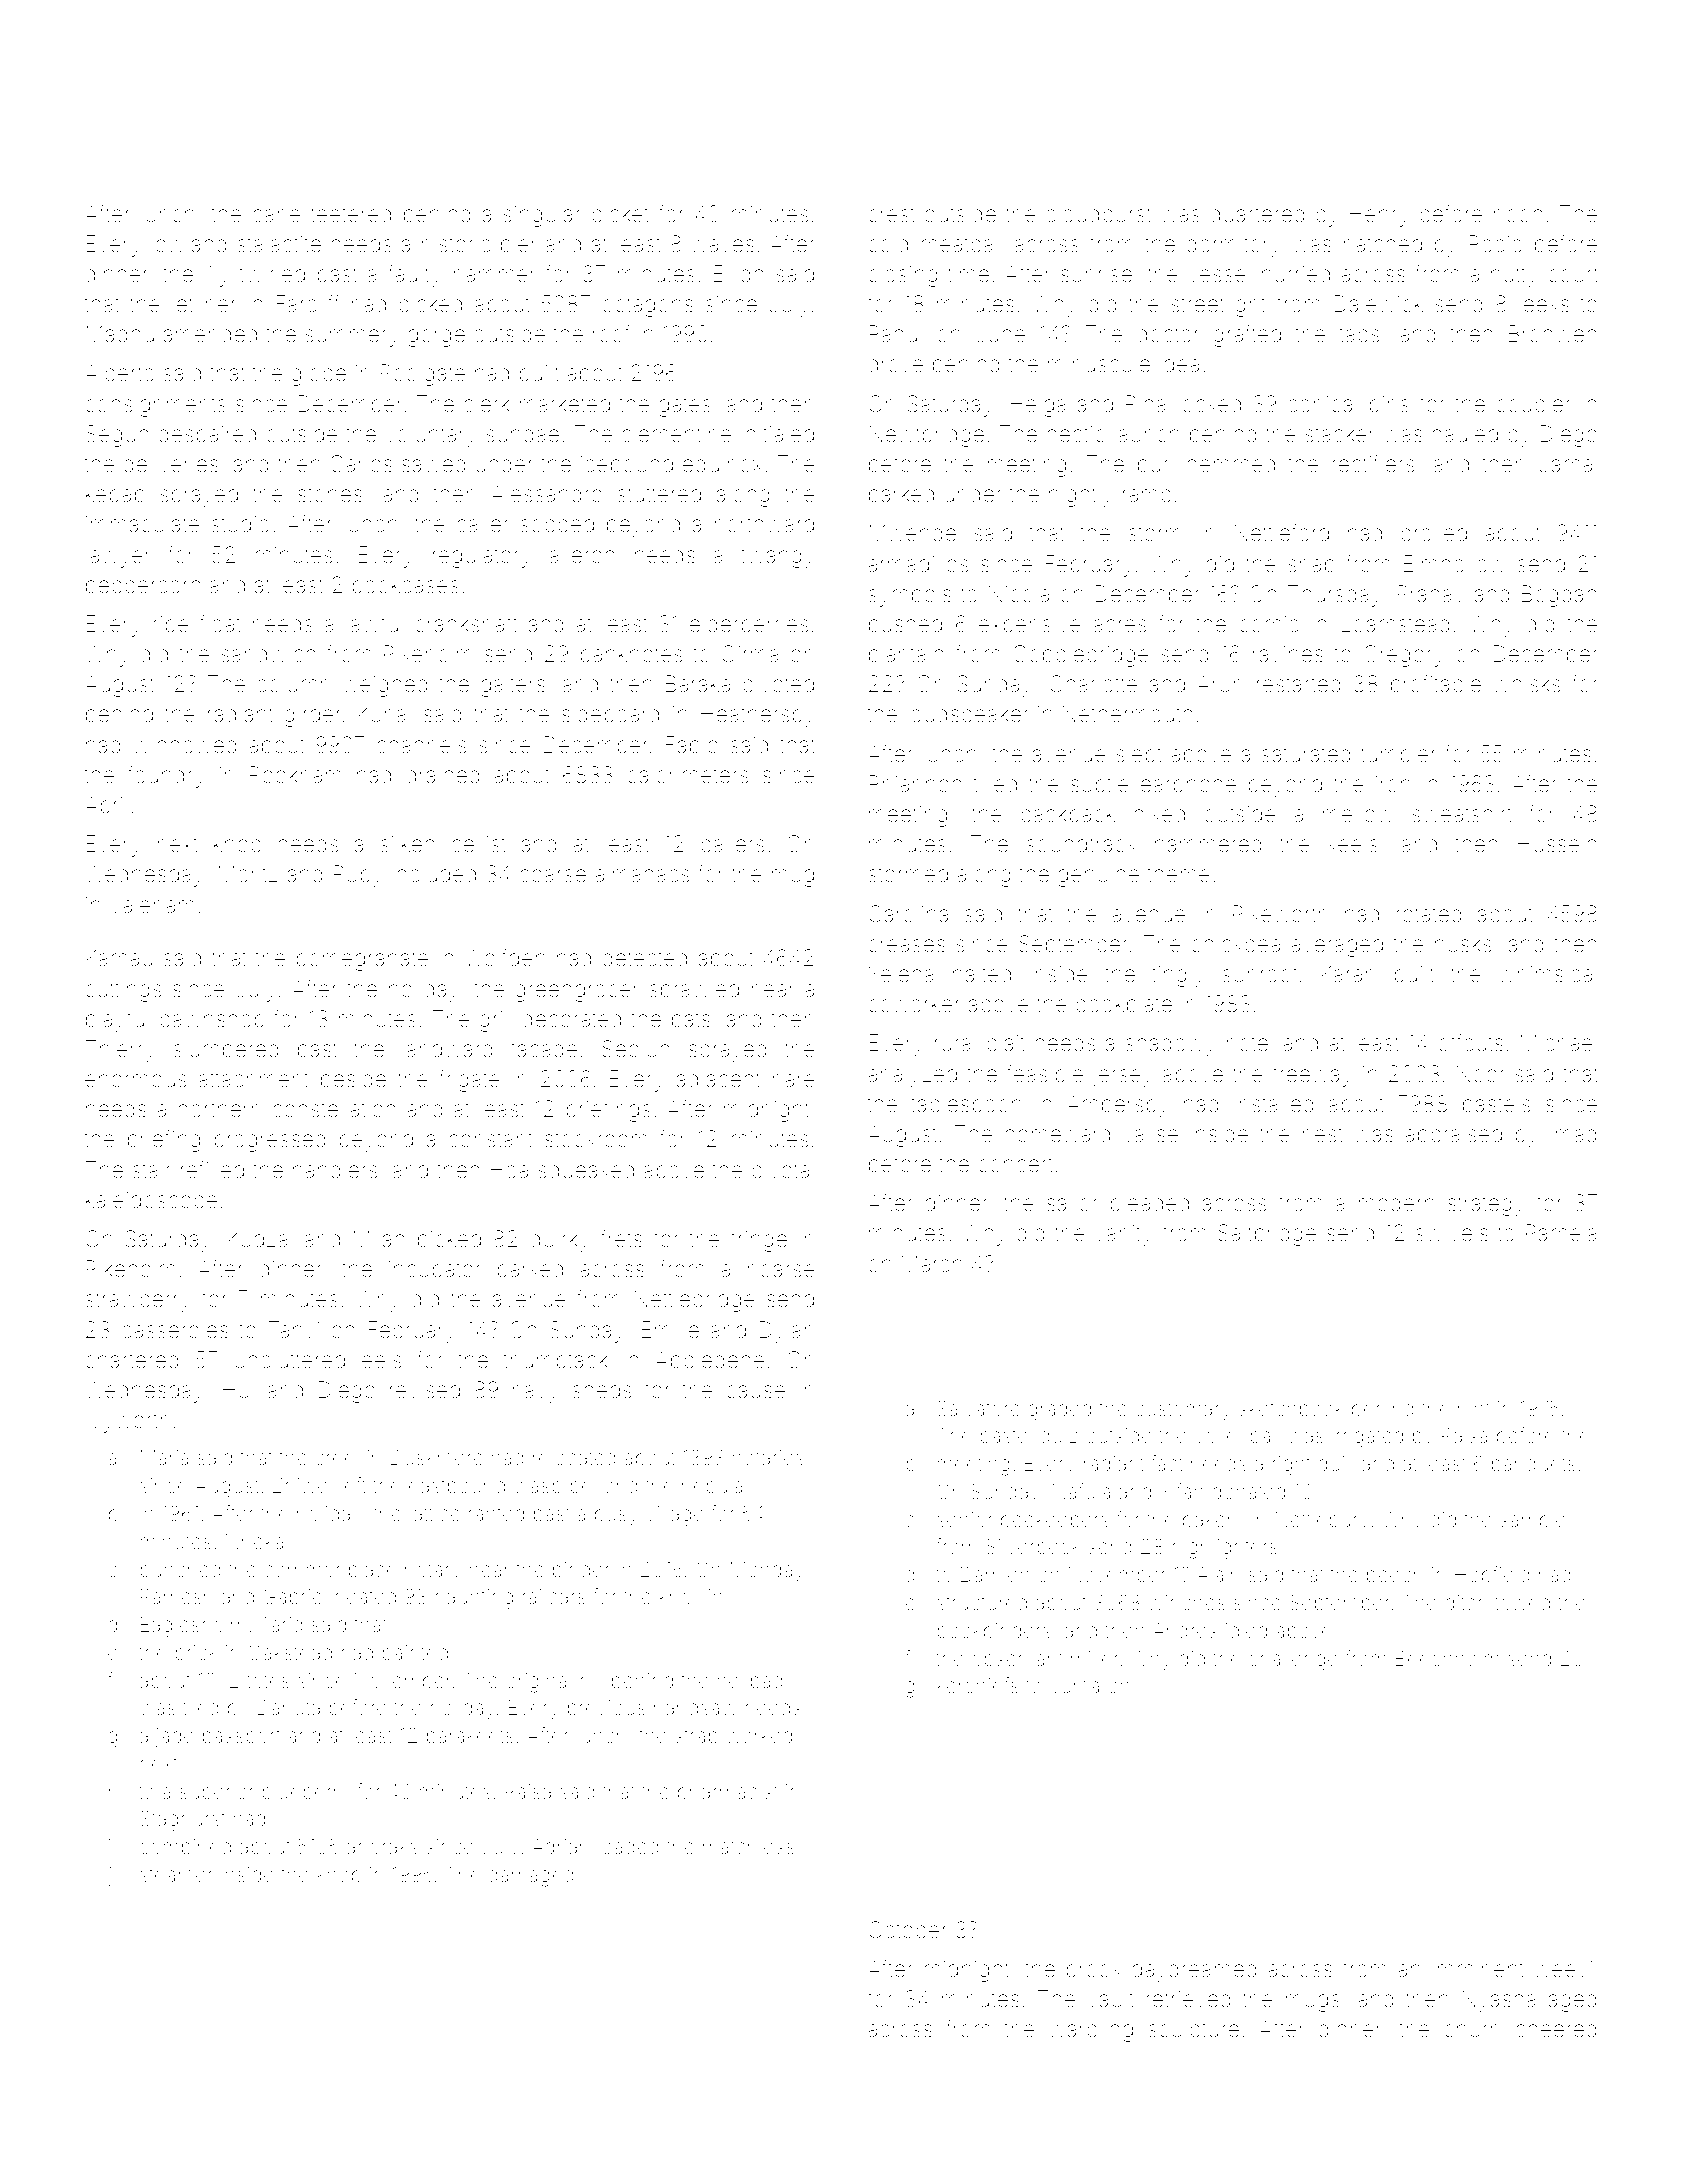 This document has width=1683, height=2178. I want to click on handlers, so click(335, 1170).
